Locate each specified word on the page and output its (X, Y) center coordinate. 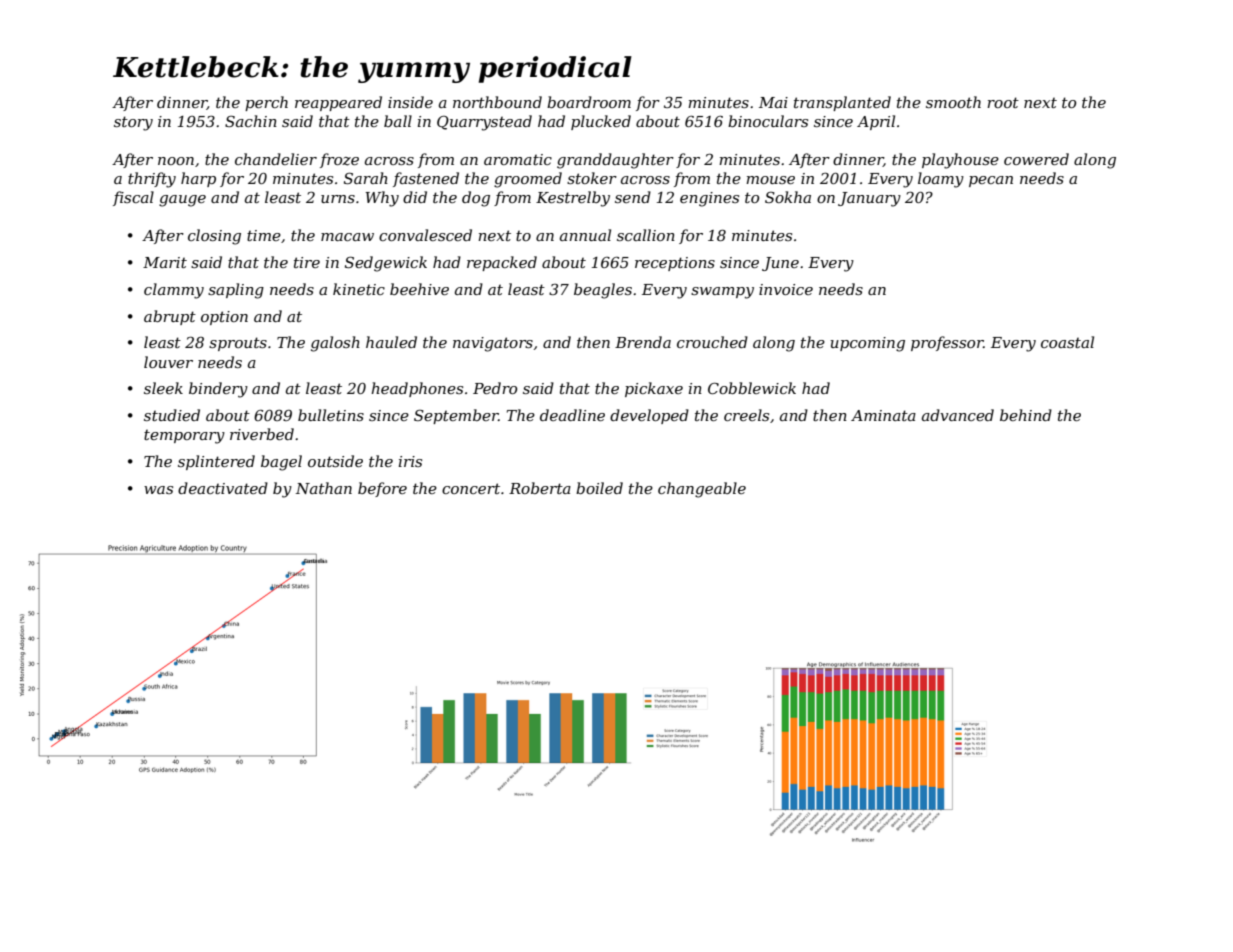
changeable (702, 490)
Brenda (643, 342)
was (158, 490)
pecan (991, 181)
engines (709, 199)
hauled (391, 342)
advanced (958, 415)
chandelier (276, 159)
